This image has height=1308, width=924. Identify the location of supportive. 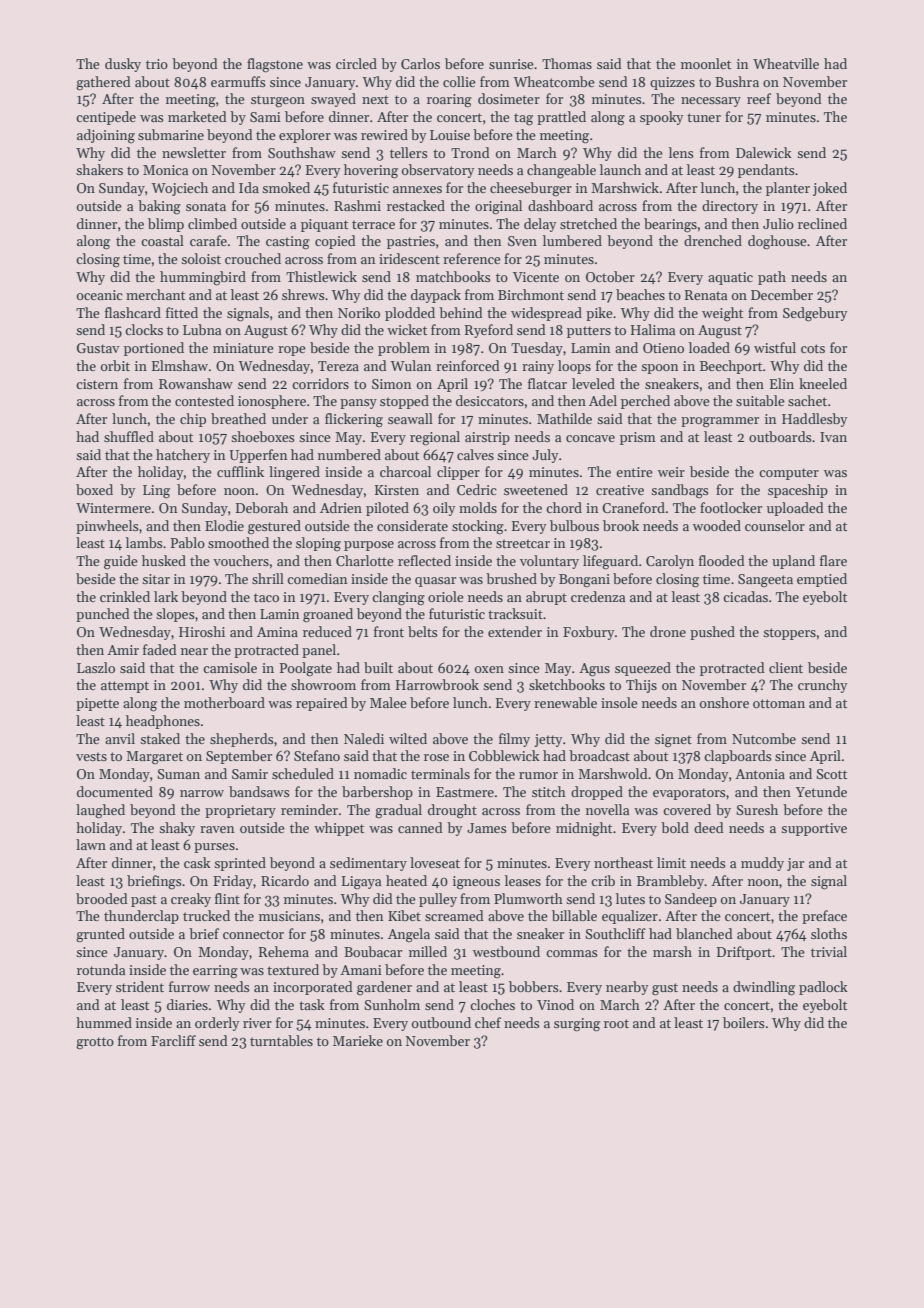
(814, 829).
